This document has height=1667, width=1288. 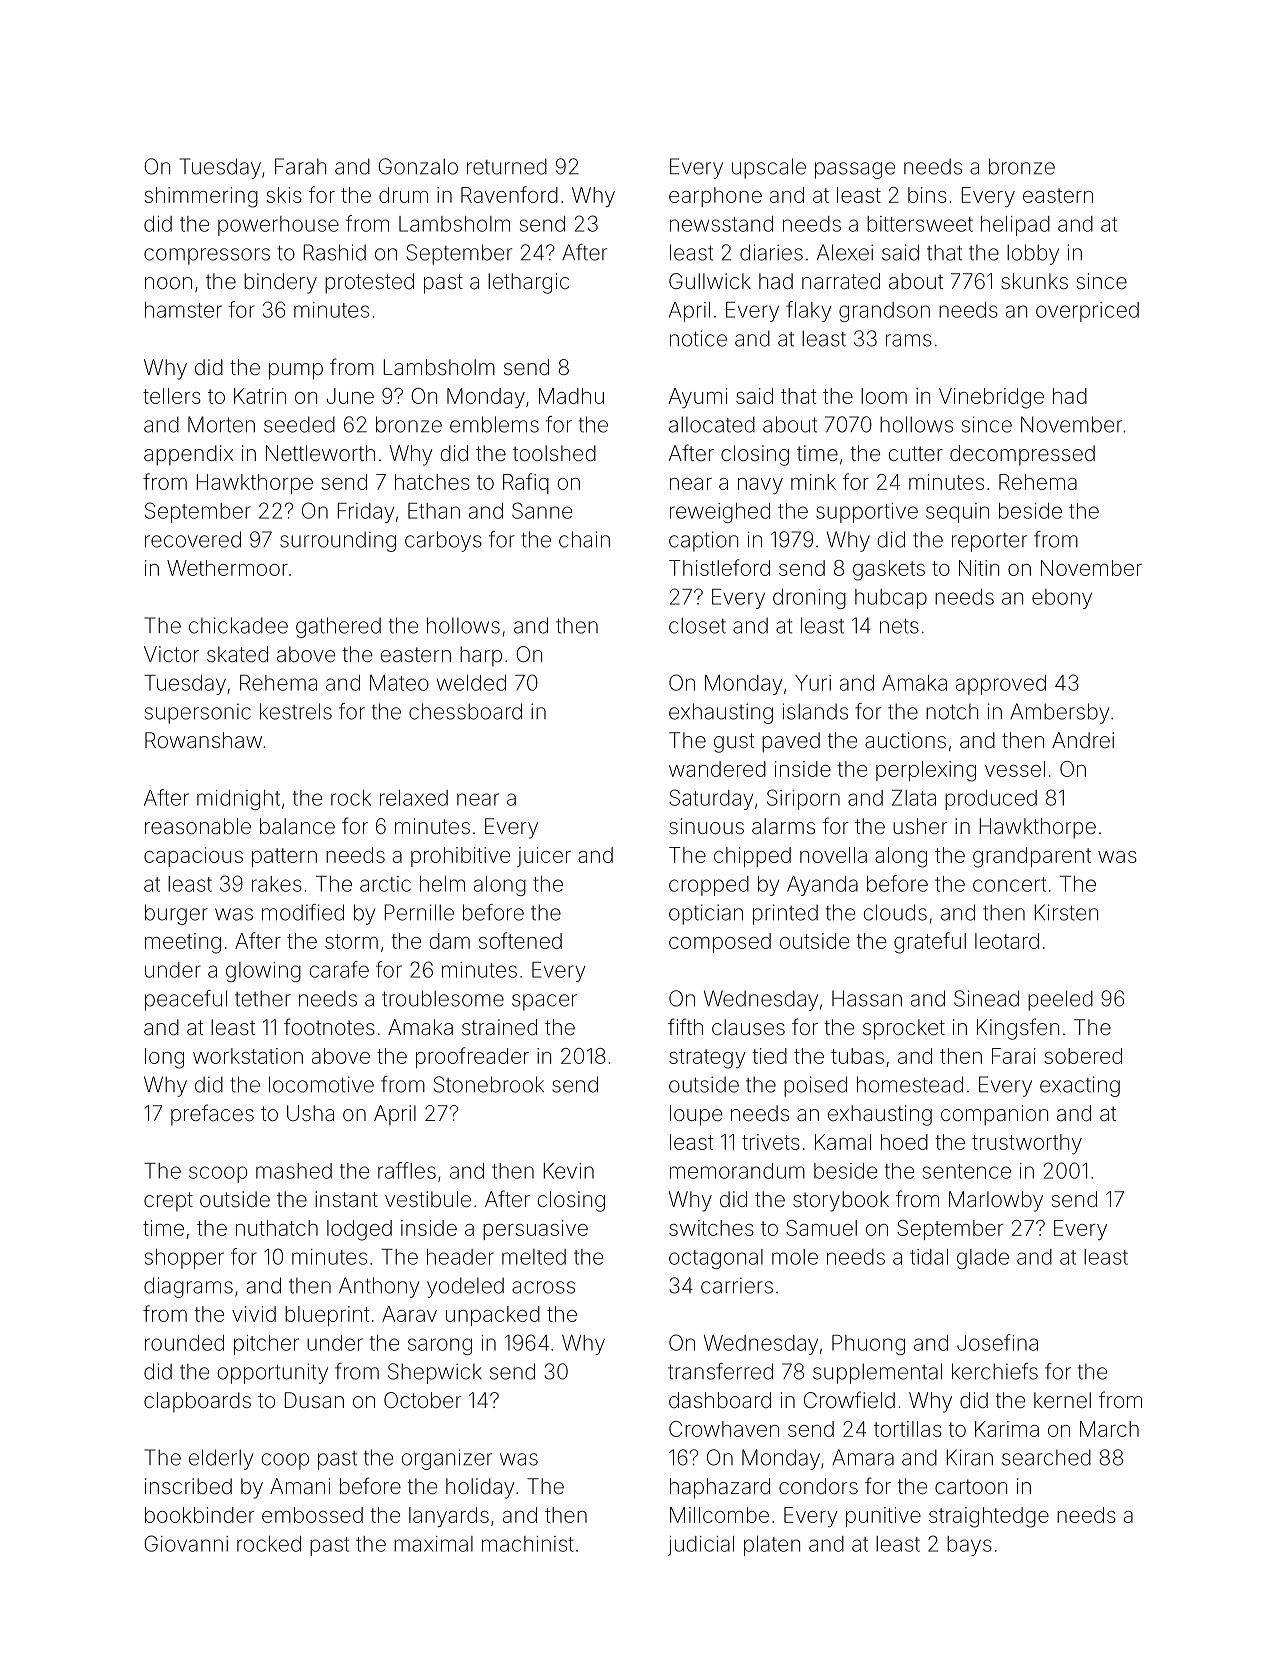 What do you see at coordinates (350, 396) in the document?
I see `June` at bounding box center [350, 396].
